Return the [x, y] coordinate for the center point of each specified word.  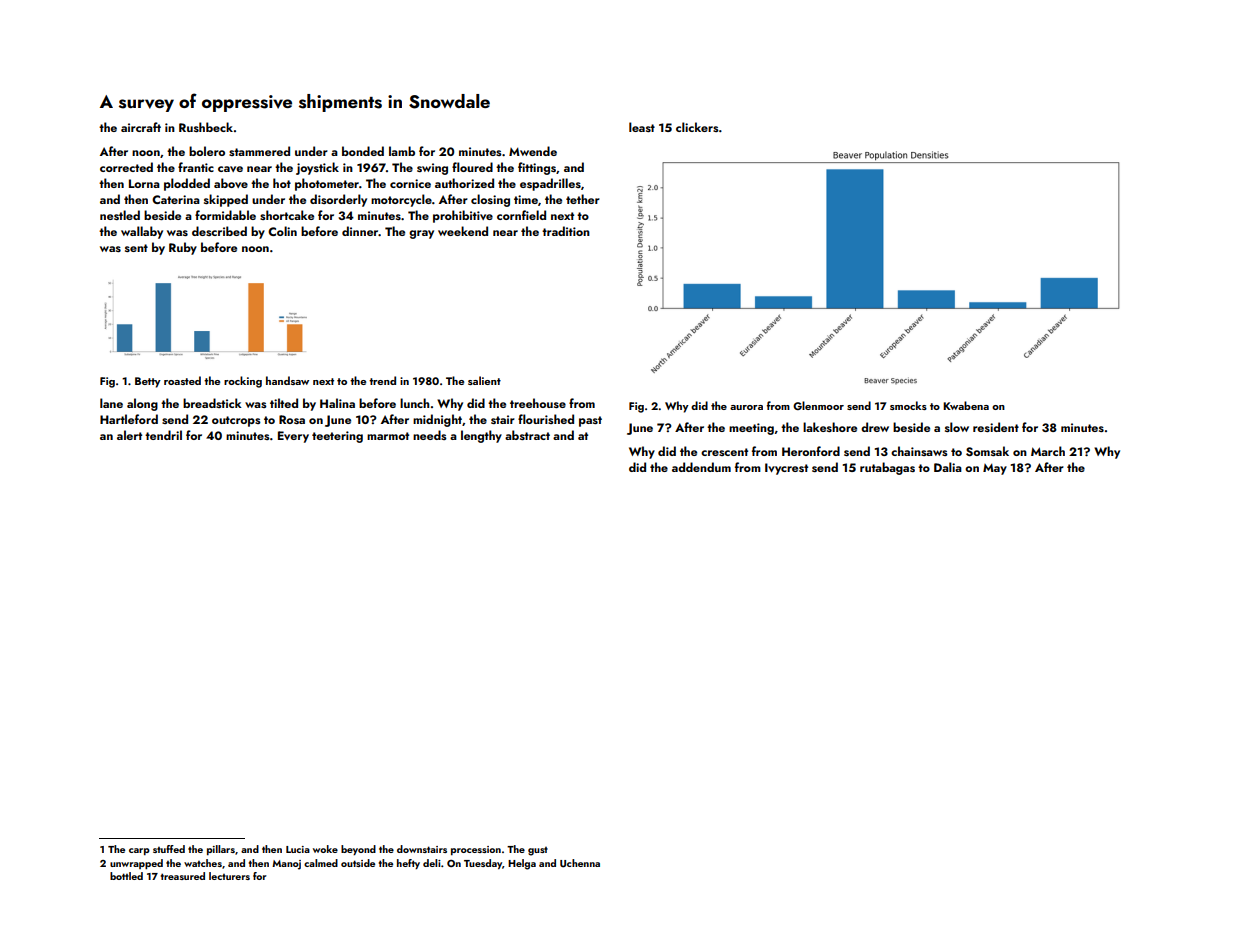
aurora [746, 407]
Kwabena [966, 405]
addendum [701, 467]
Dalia [948, 467]
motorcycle [401, 200]
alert [129, 435]
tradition [566, 231]
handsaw [287, 380]
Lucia [298, 849]
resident [996, 427]
